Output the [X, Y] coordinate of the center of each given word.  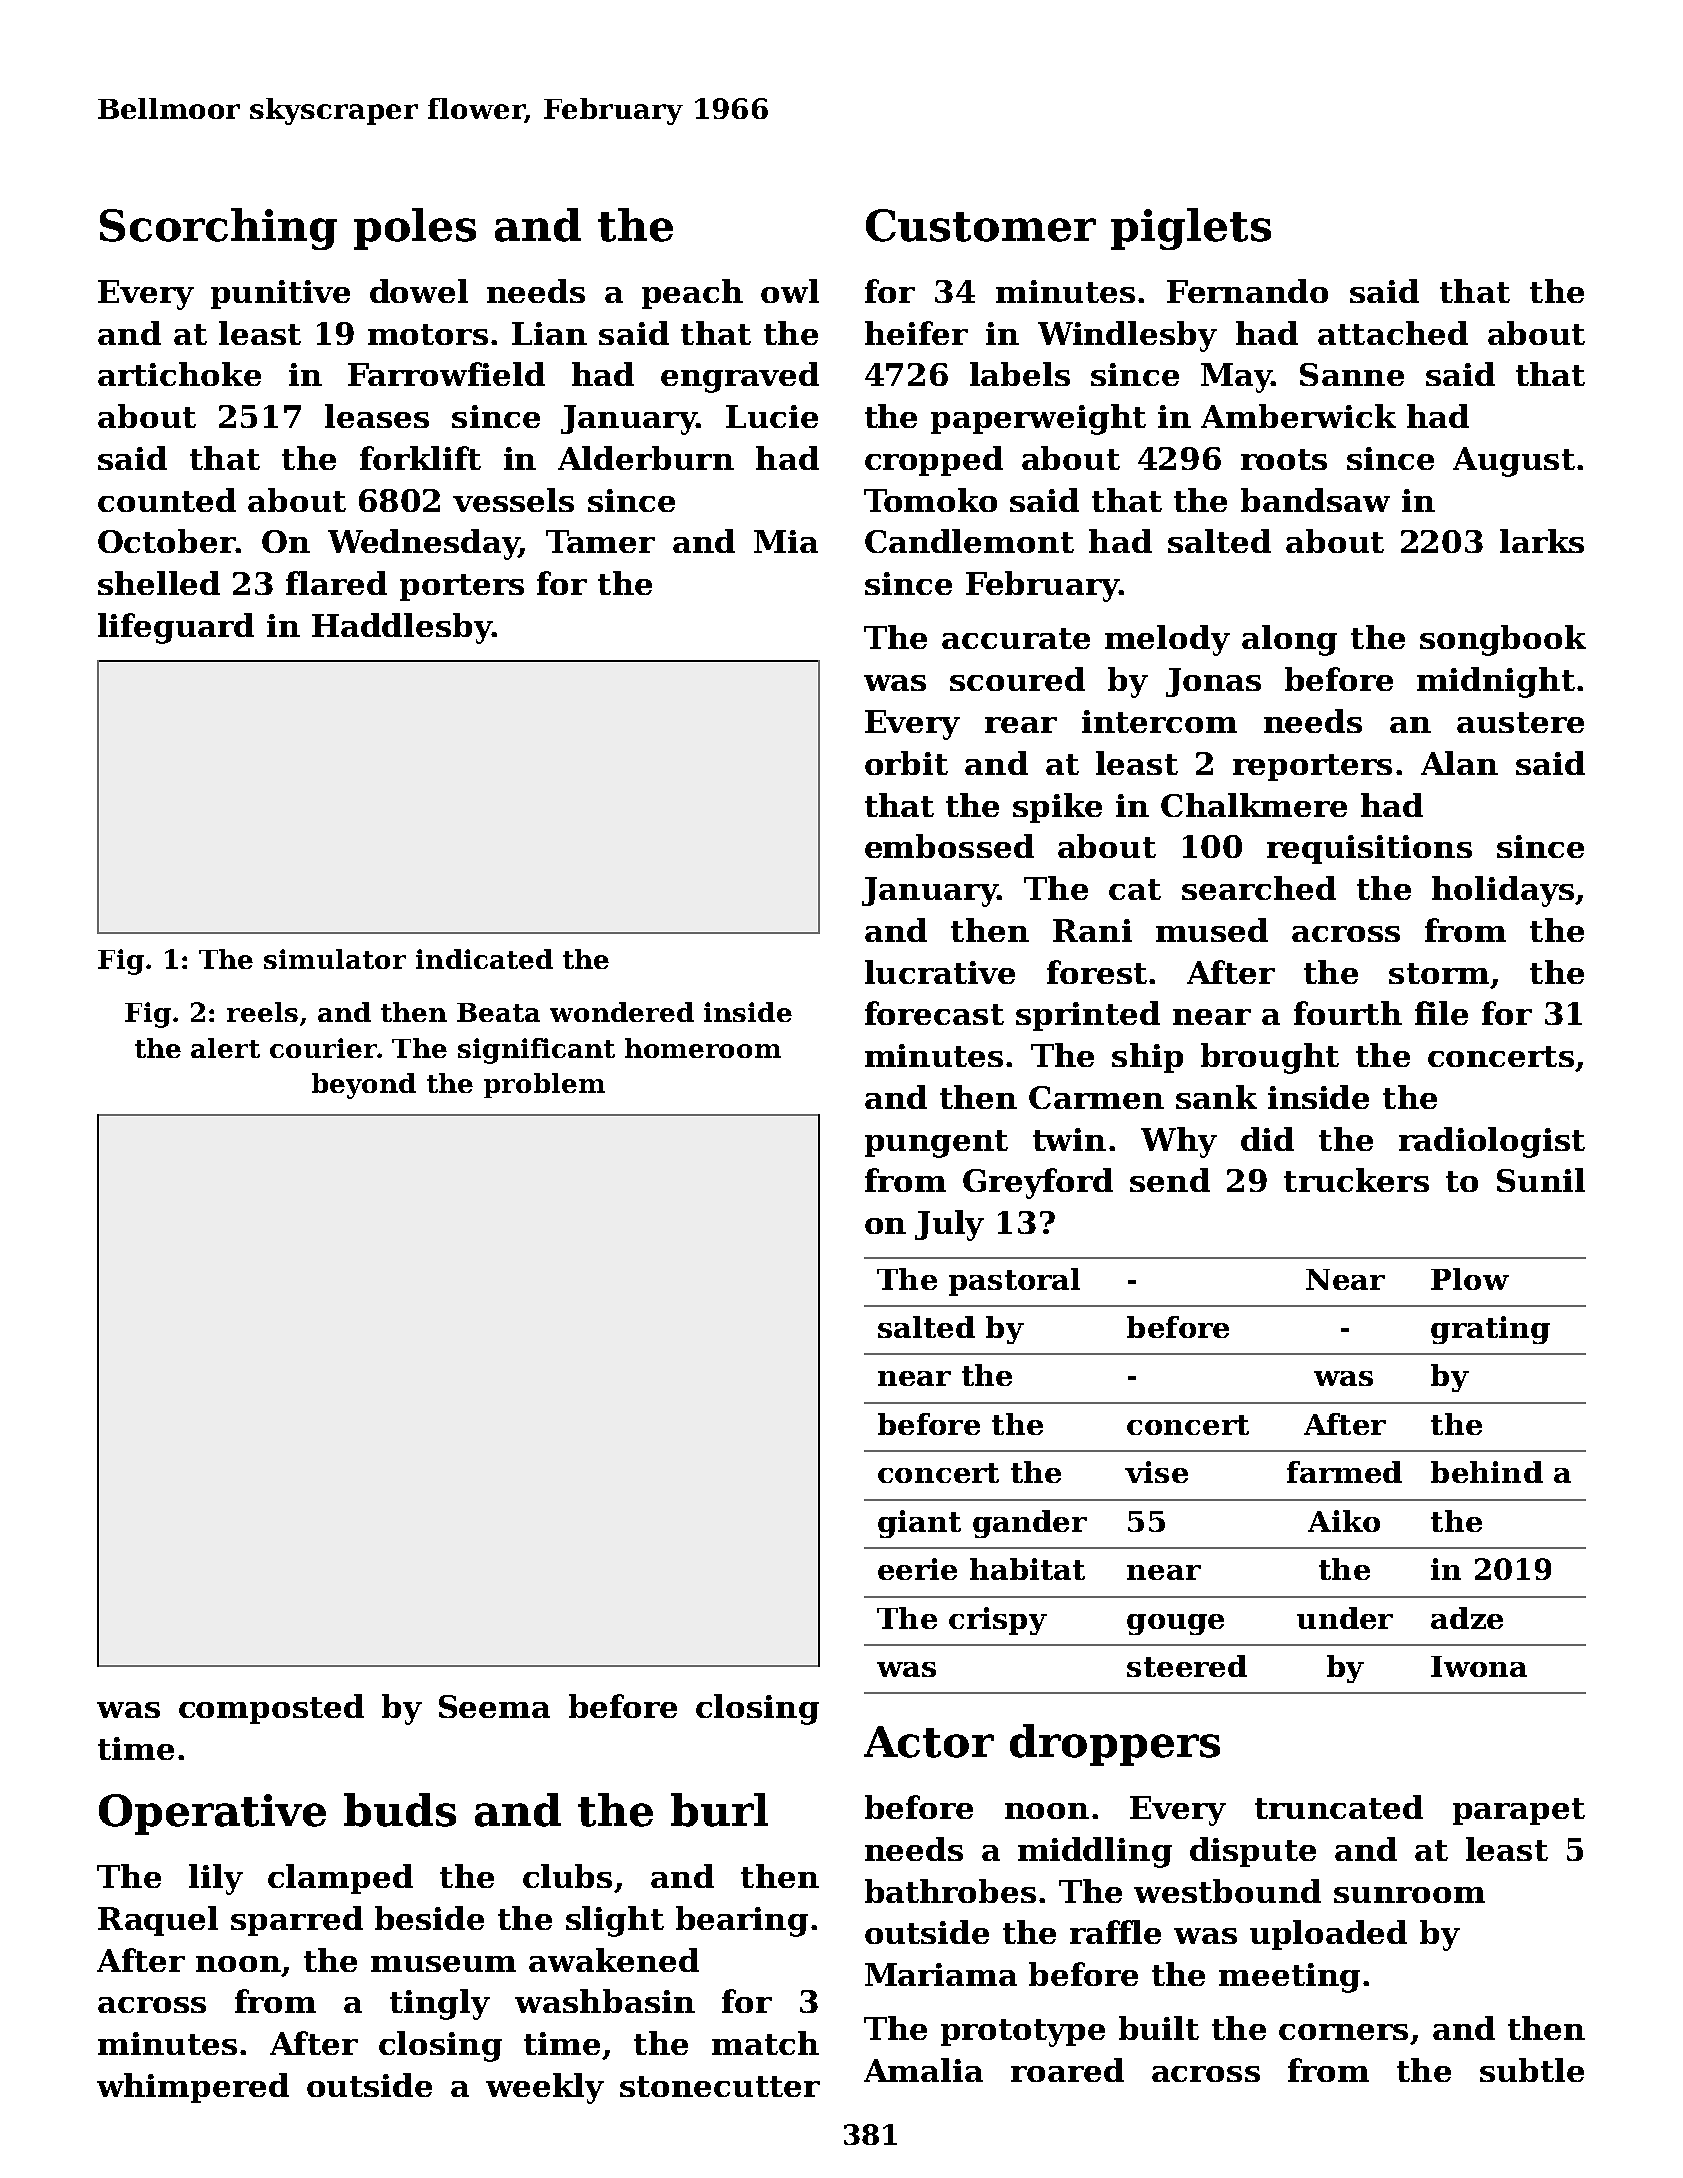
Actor [929, 1742]
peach [692, 294]
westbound [1227, 1891]
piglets [1191, 229]
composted [271, 1709]
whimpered [193, 2088]
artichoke [179, 374]
